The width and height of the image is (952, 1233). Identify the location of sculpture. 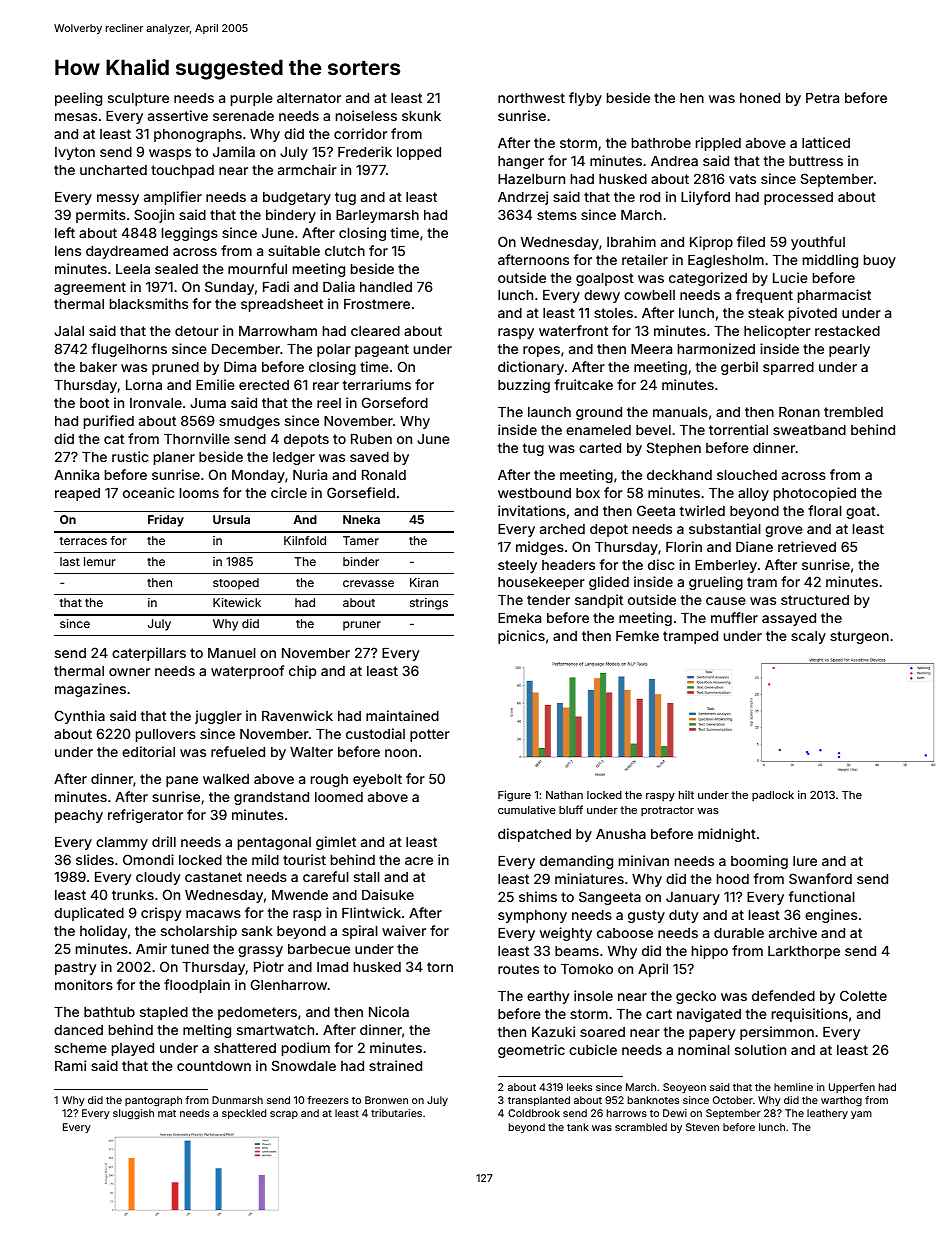
(138, 99).
